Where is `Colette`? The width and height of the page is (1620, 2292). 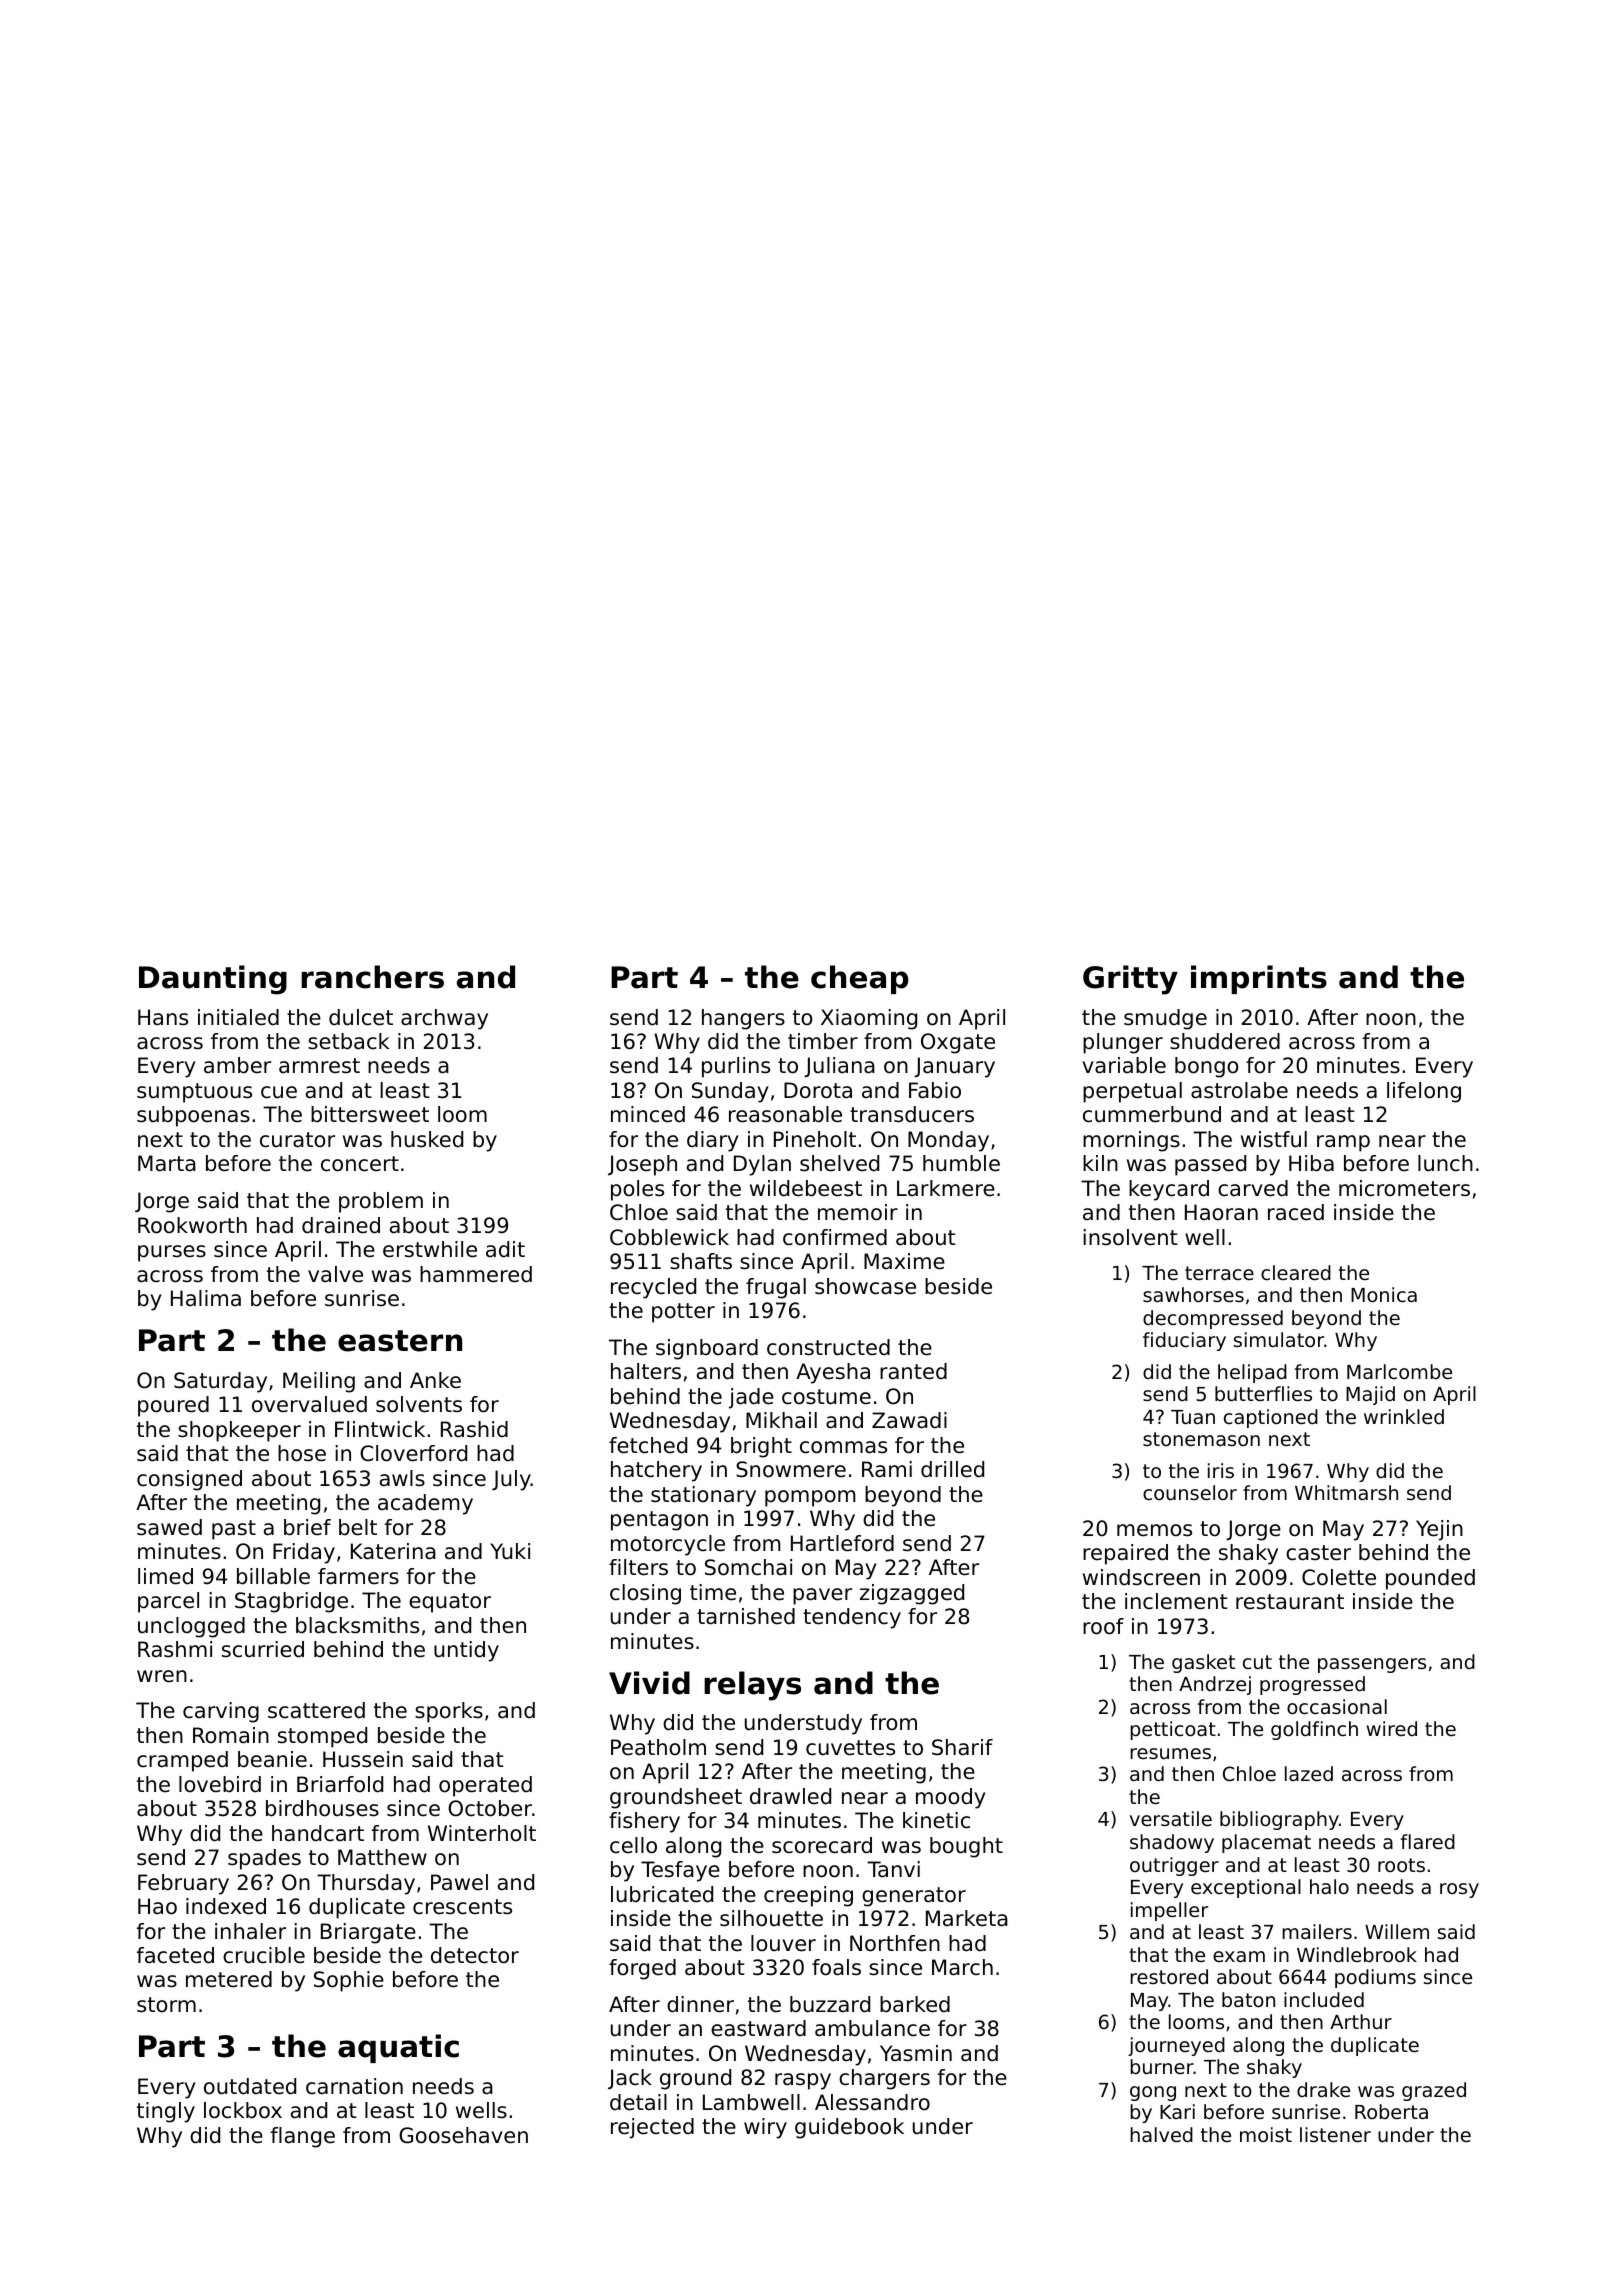 Colette is located at coordinates (1339, 1577).
